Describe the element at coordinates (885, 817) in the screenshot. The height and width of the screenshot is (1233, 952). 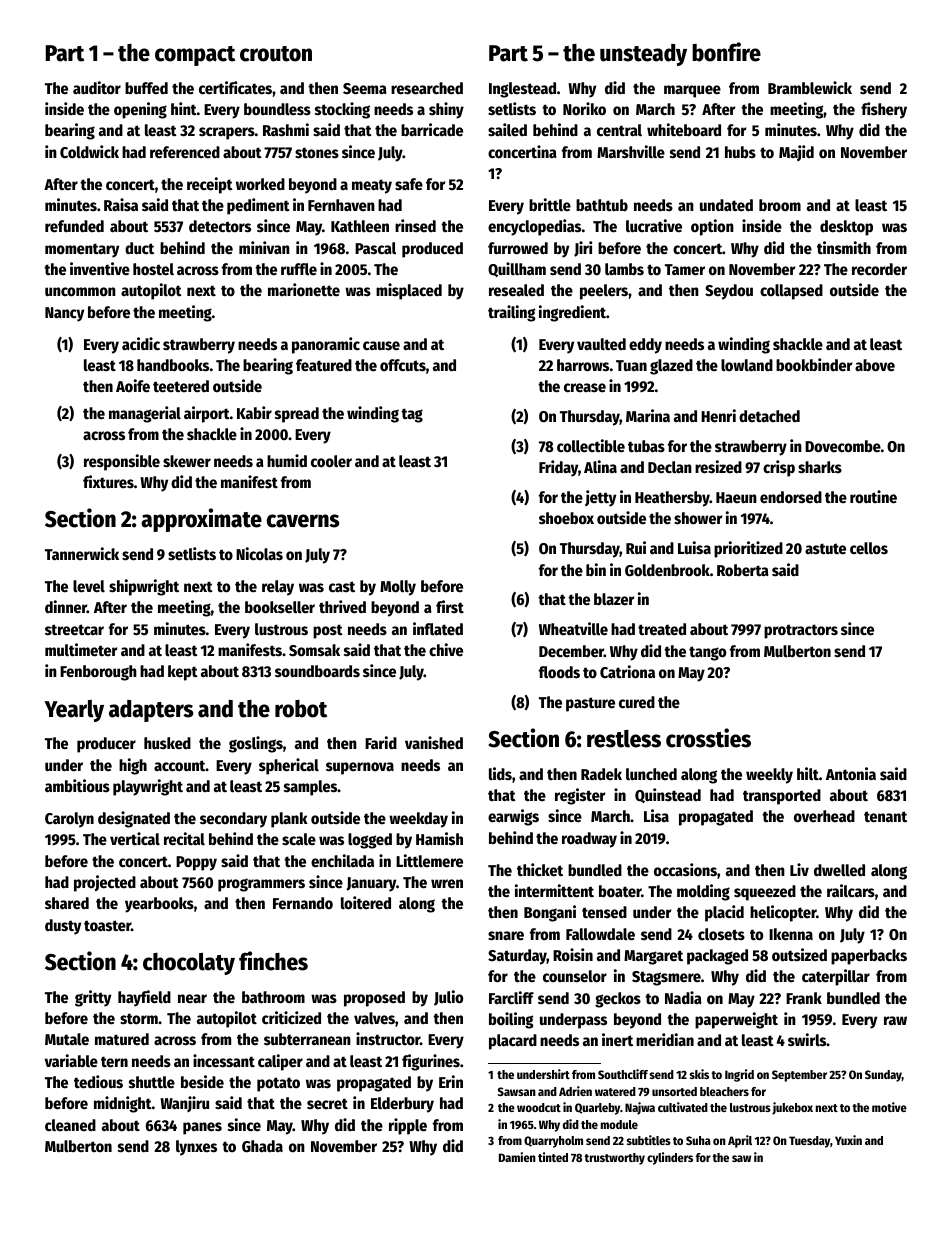
I see `tenant` at that location.
